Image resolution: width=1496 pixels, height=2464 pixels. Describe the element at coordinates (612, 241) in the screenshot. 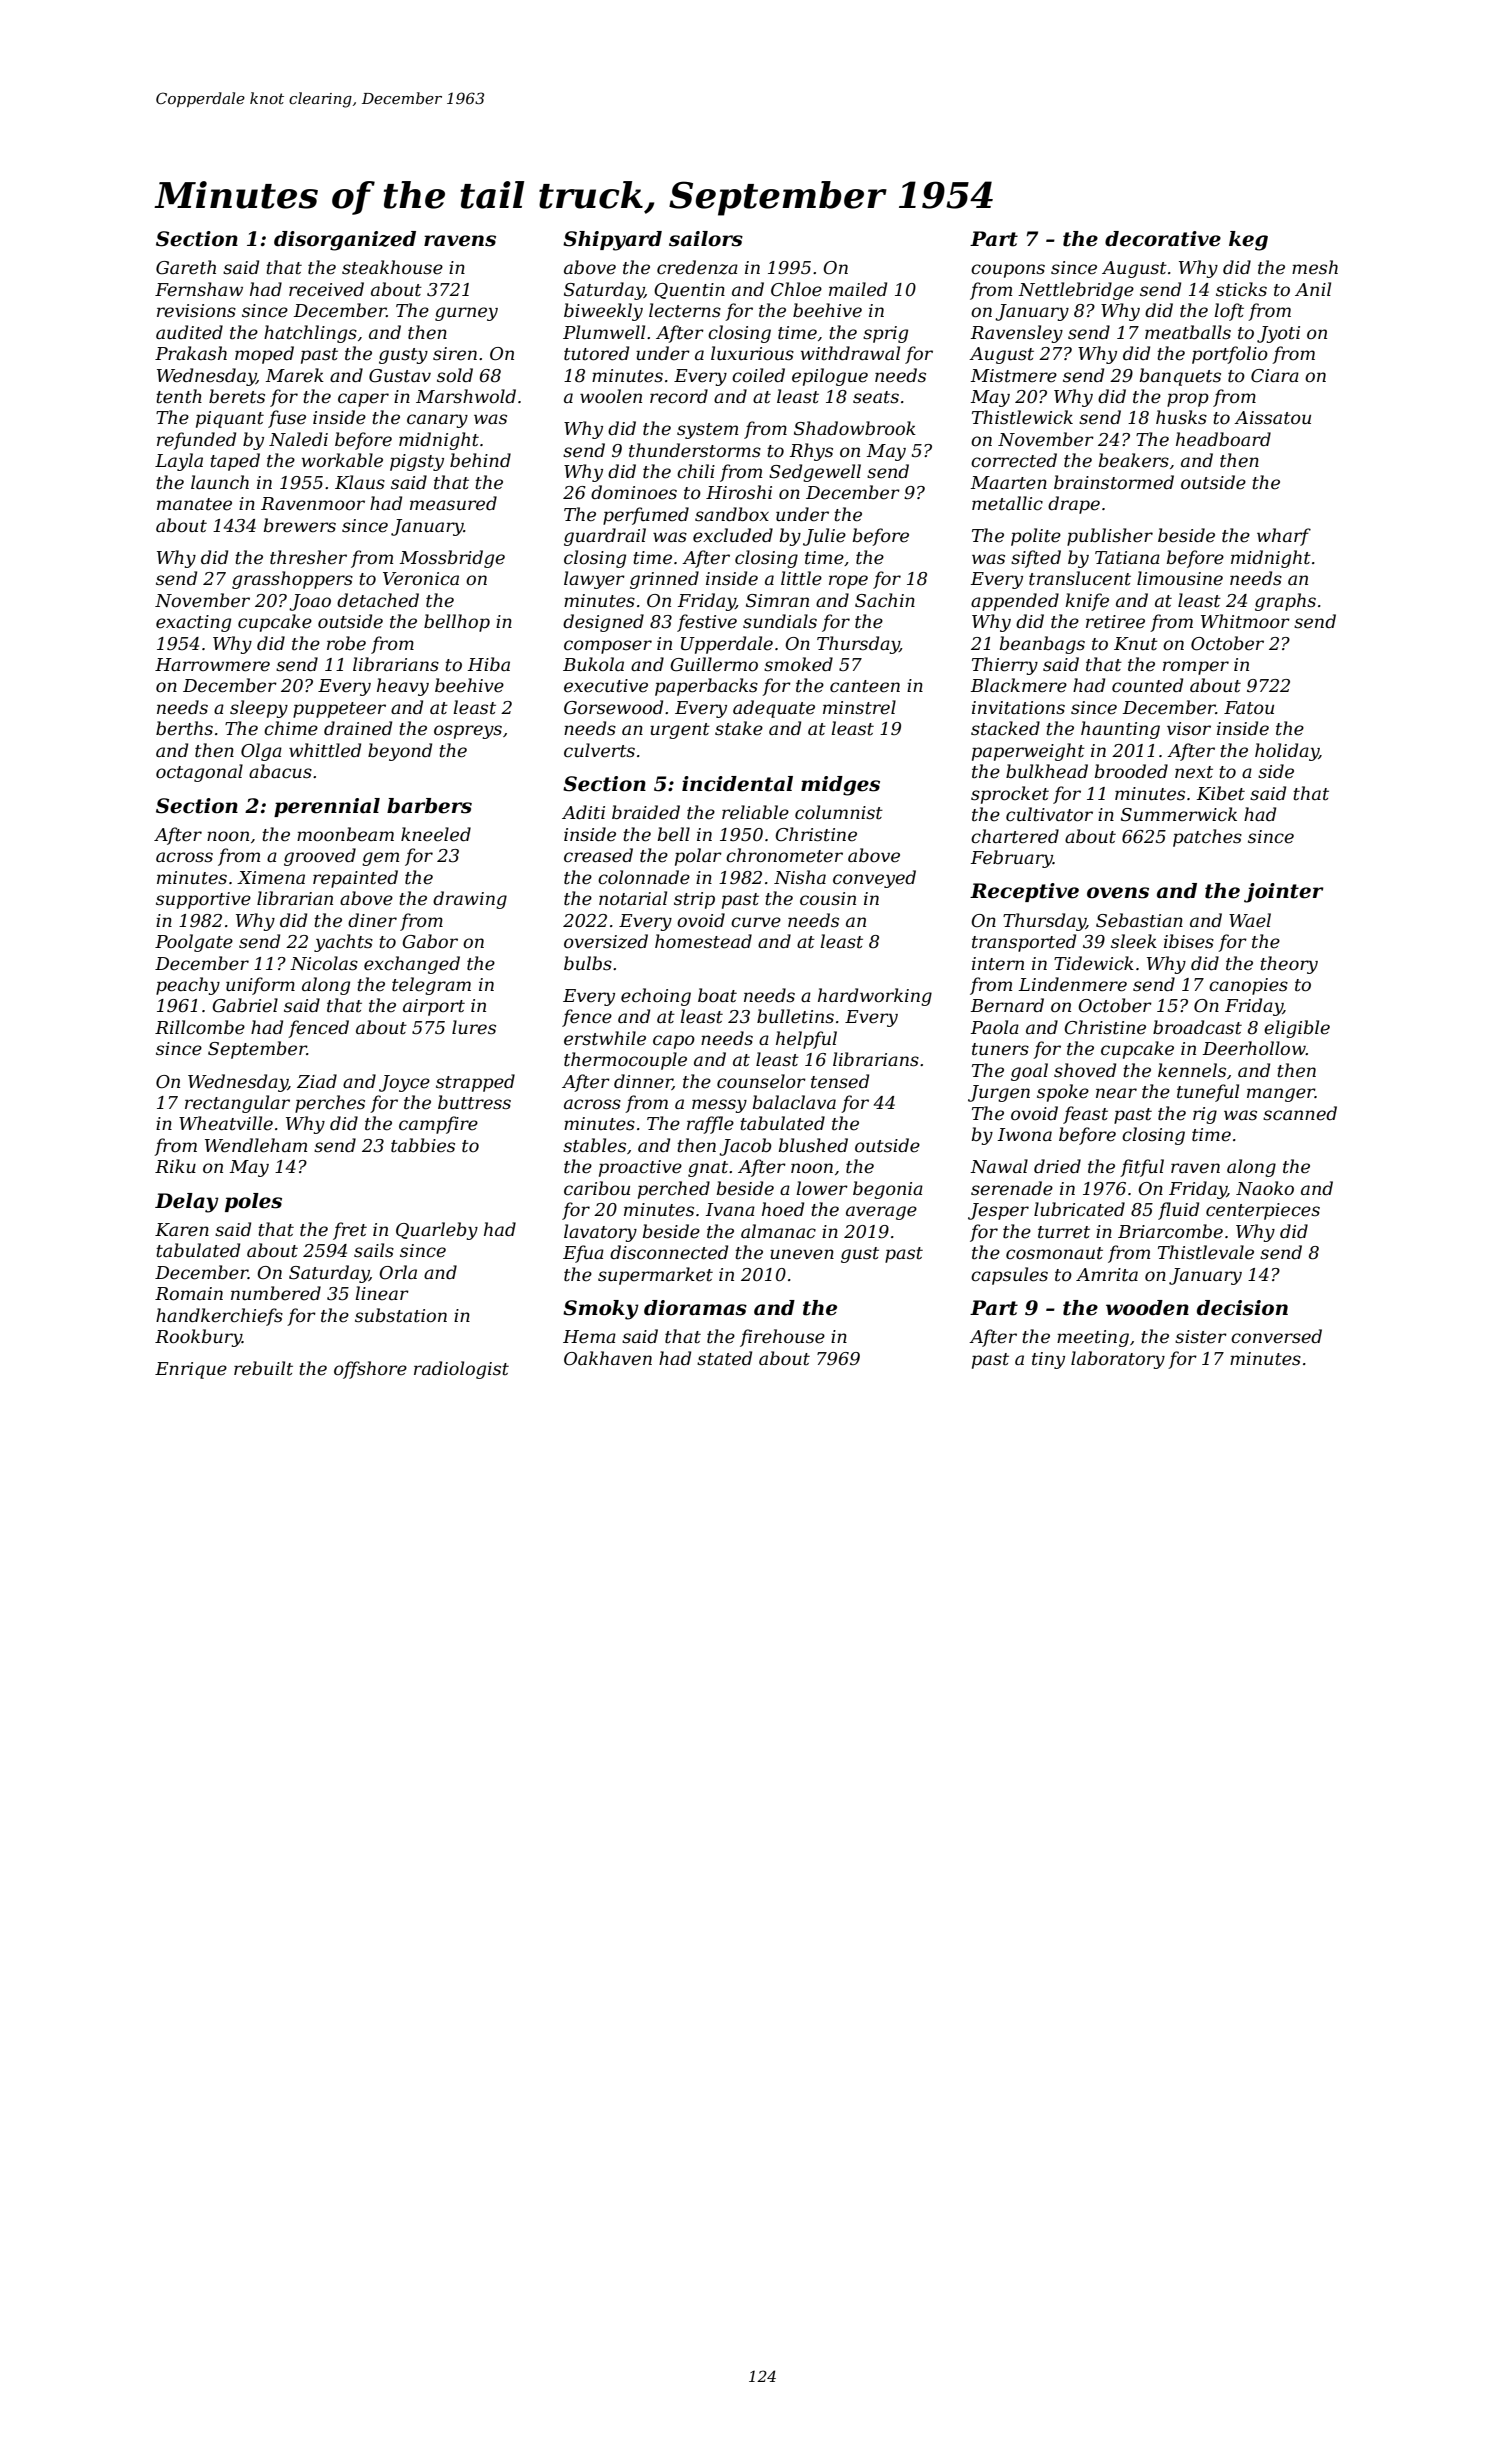

I see `Shipyard` at that location.
